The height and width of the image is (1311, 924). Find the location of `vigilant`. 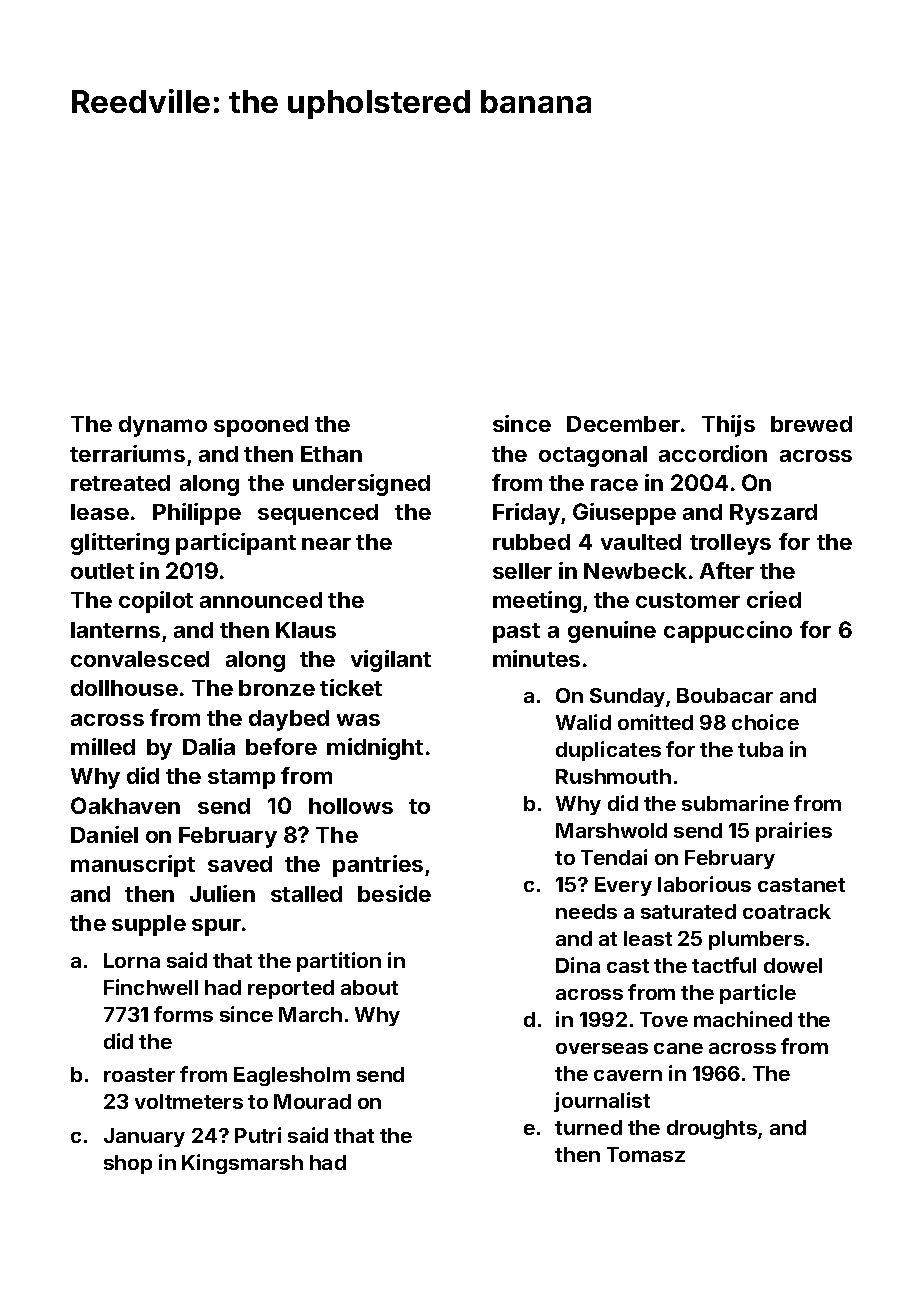

vigilant is located at coordinates (391, 661).
